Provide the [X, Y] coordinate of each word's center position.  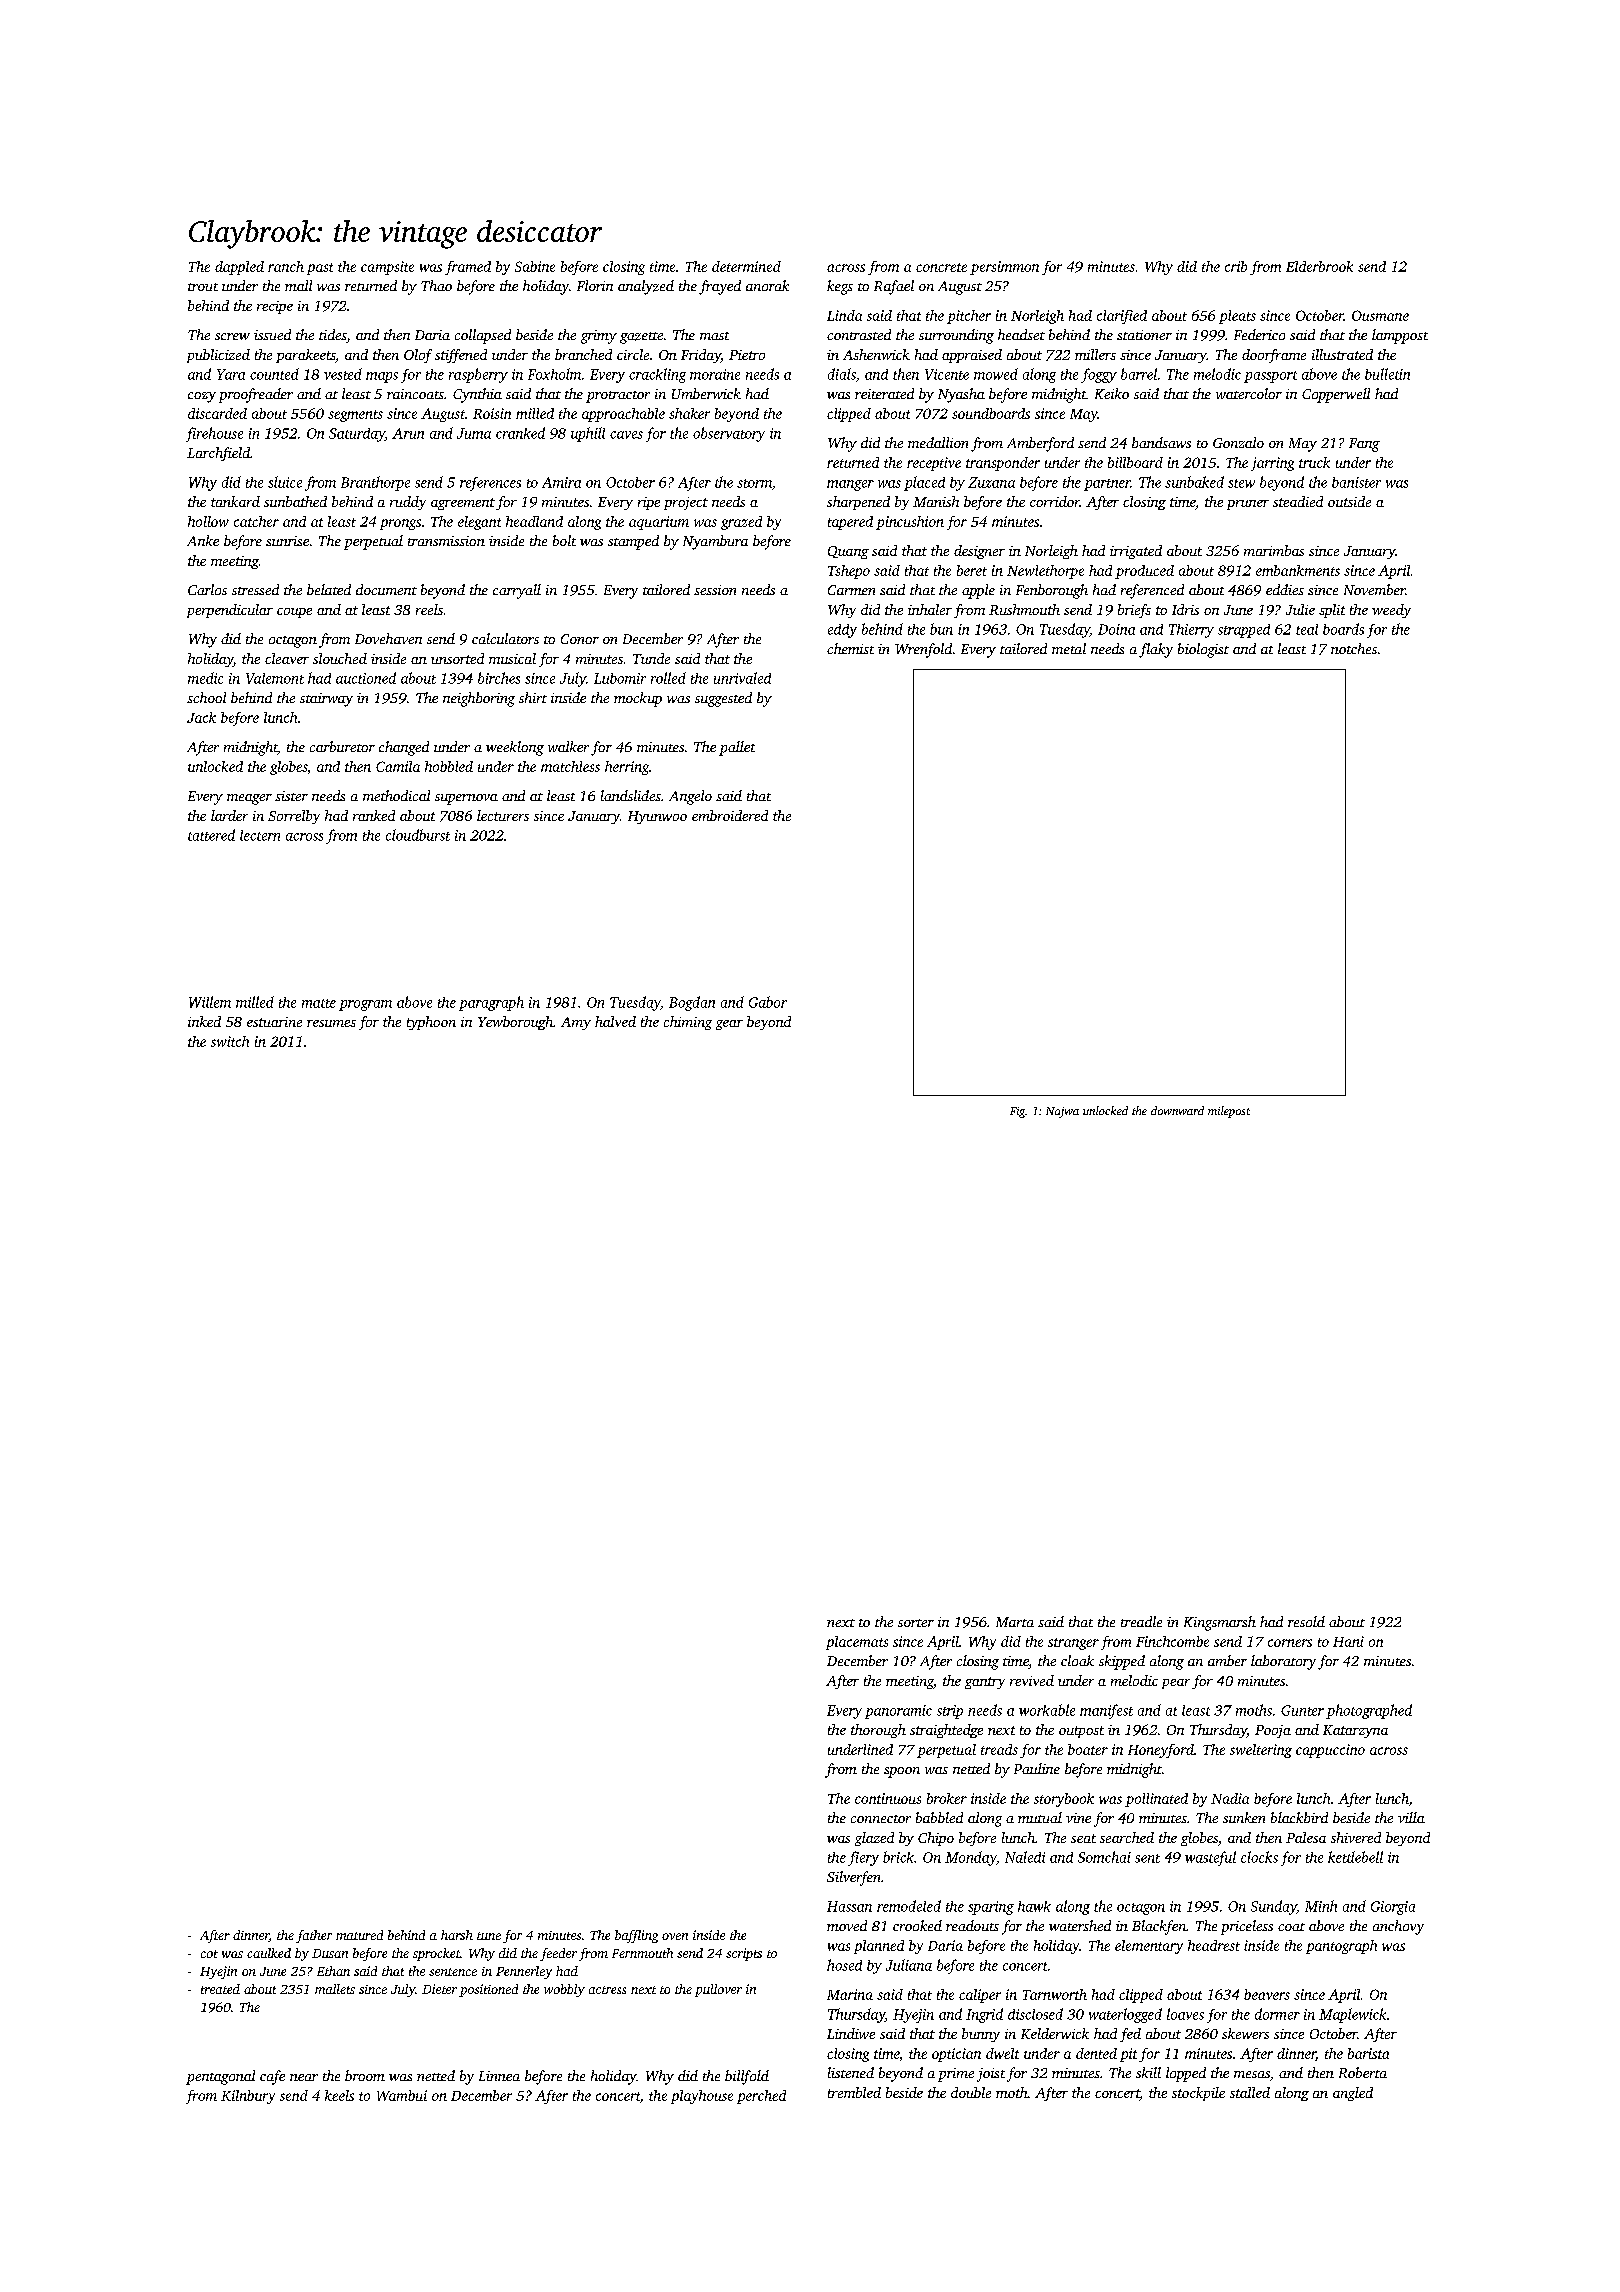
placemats [857, 1643]
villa [1411, 1817]
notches [1354, 648]
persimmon [1004, 268]
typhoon [431, 1023]
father [314, 1936]
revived [1032, 1680]
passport [1270, 377]
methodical [396, 795]
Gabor [768, 1002]
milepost [1229, 1112]
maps [382, 377]
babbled [939, 1817]
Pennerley [524, 1972]
